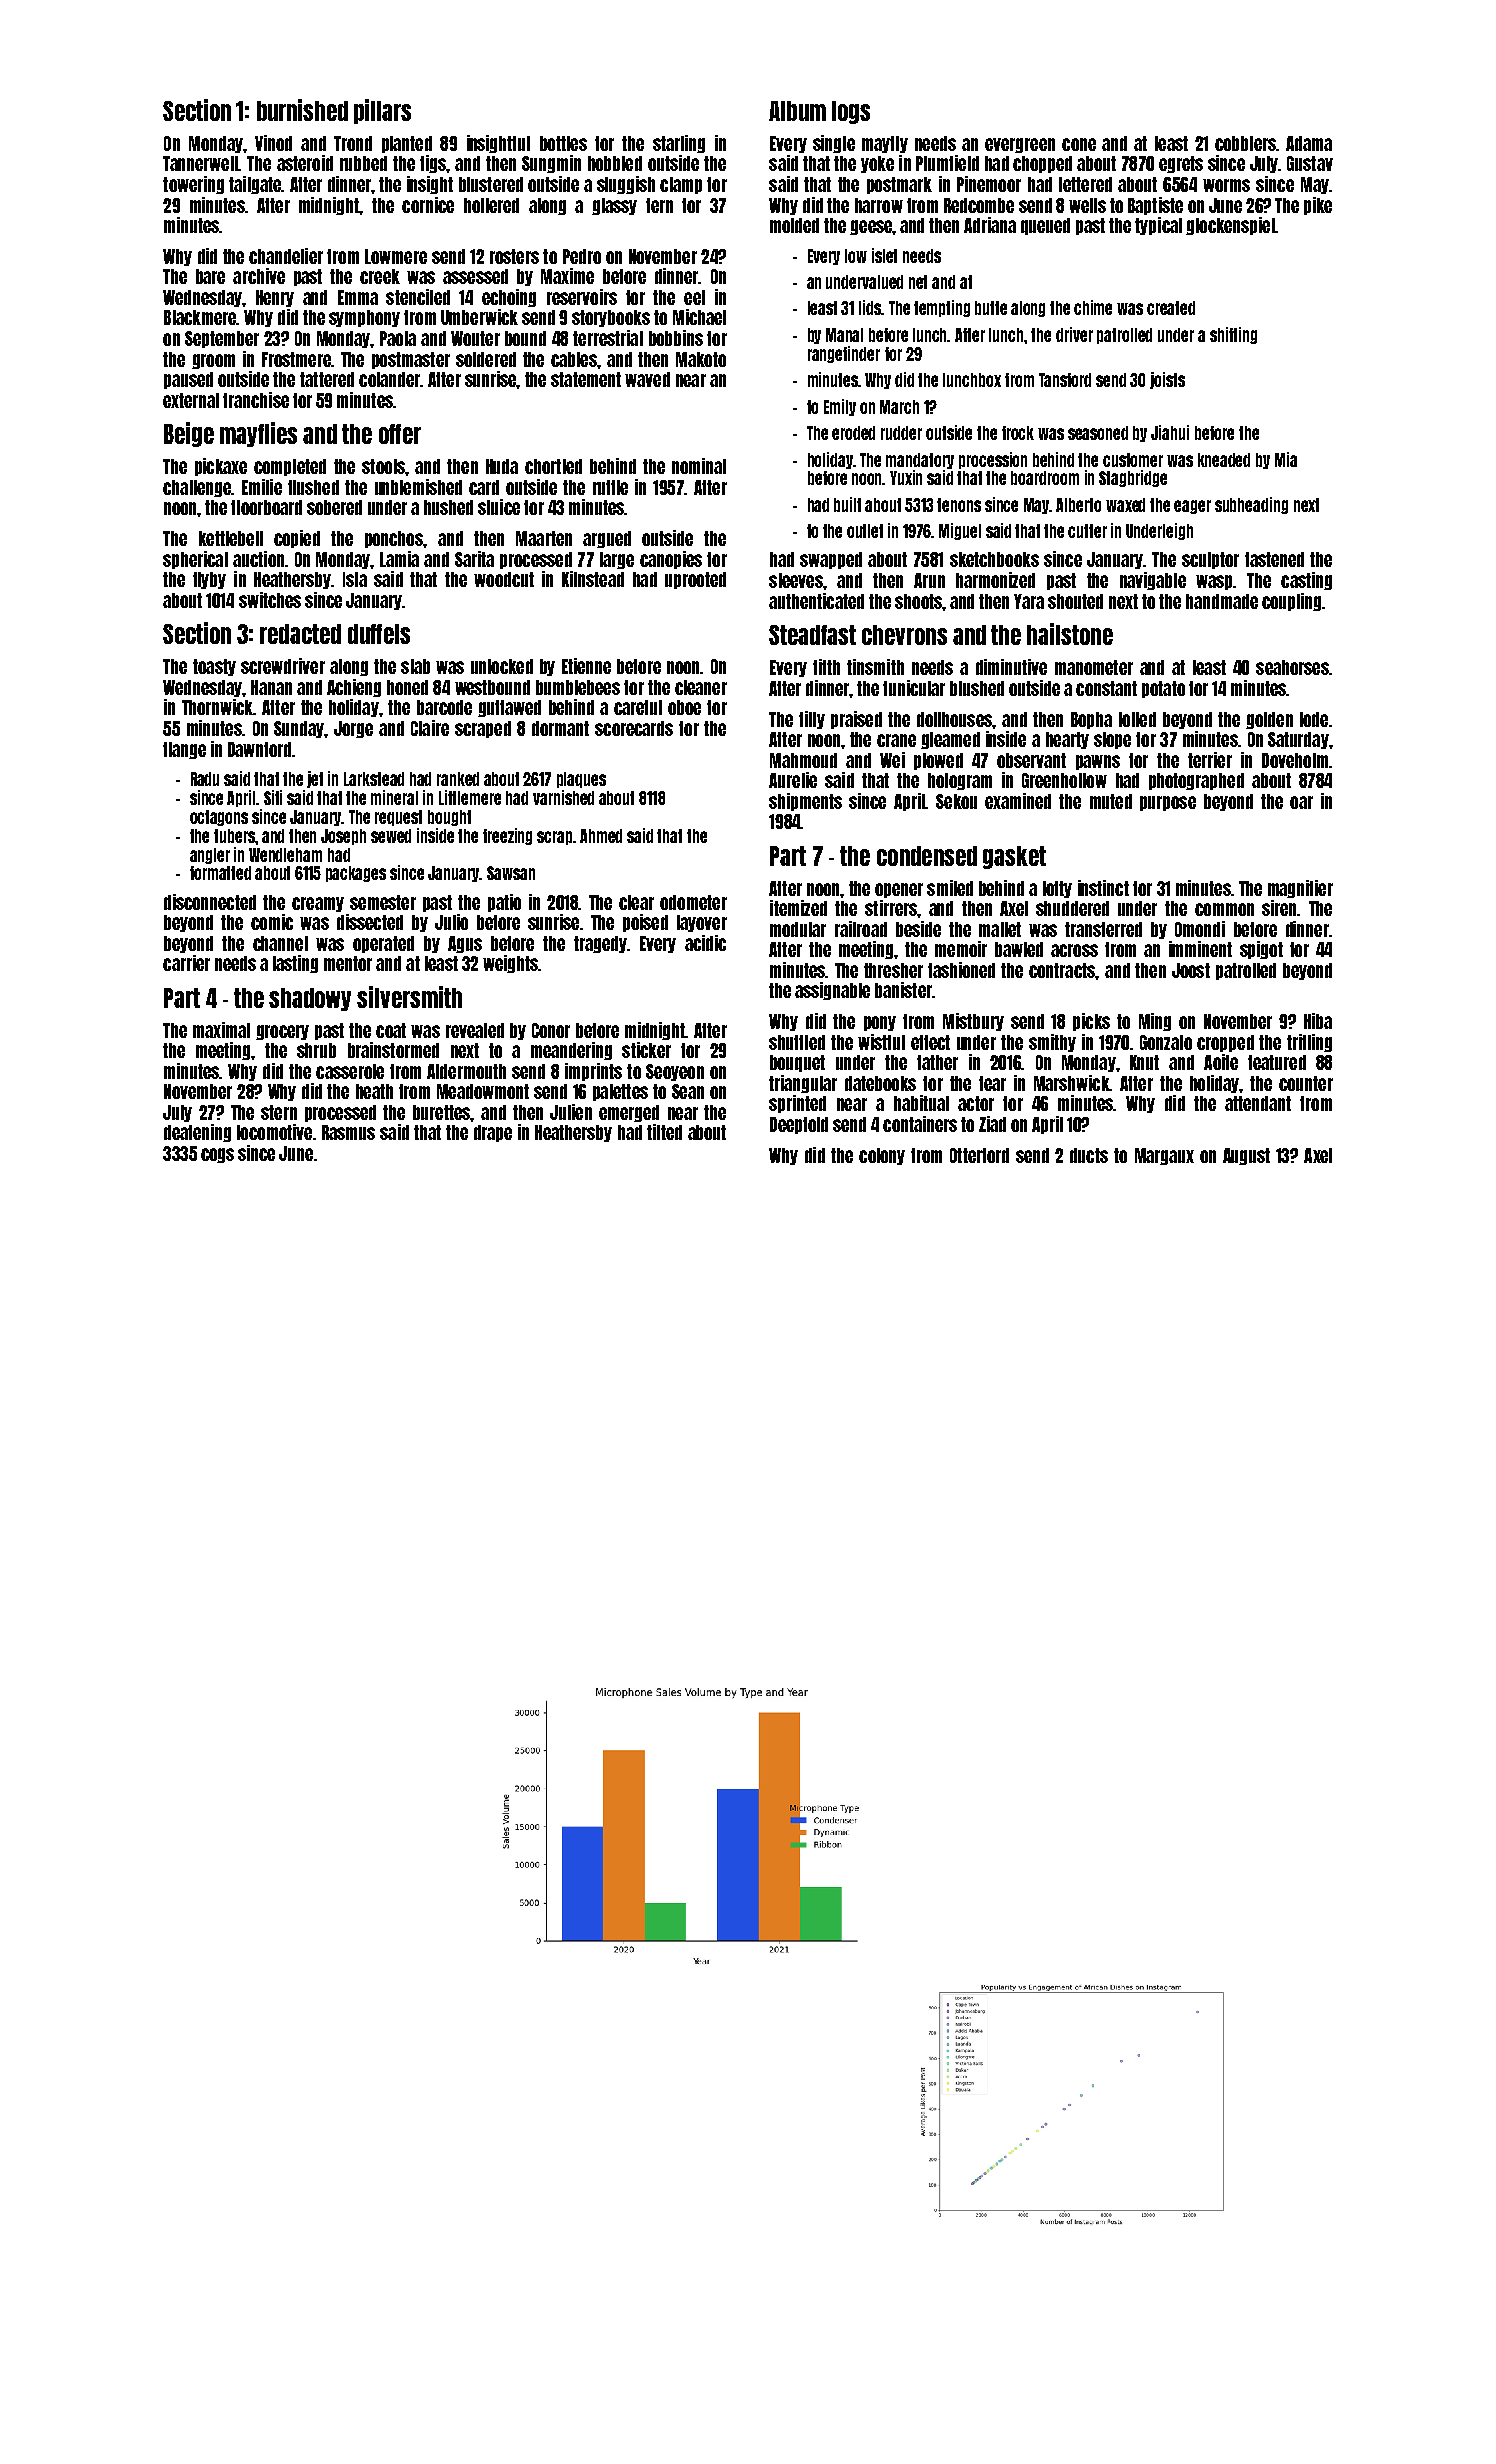  Describe the element at coordinates (382, 111) in the page. I see `pillars` at that location.
